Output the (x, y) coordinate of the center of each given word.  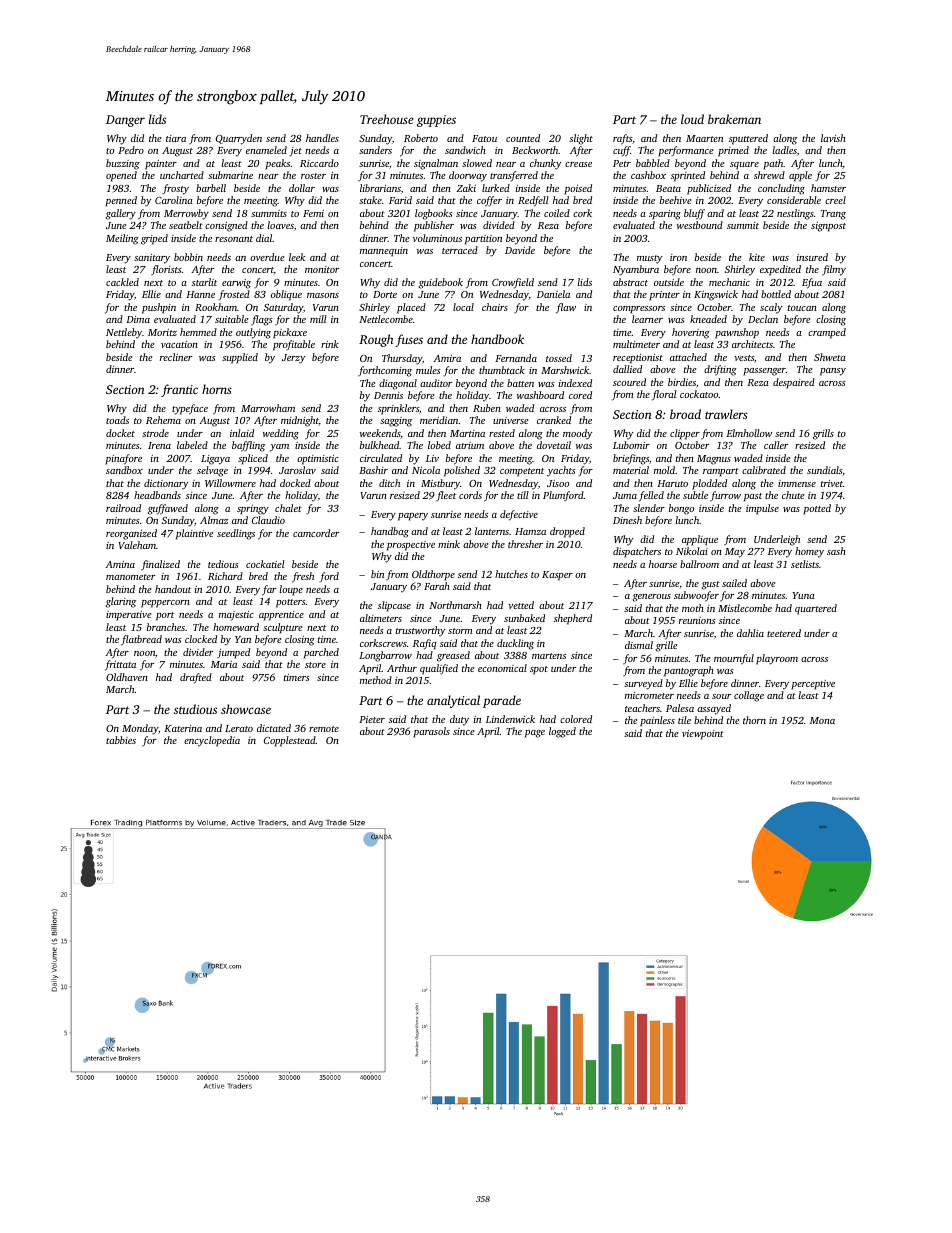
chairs (495, 307)
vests (744, 358)
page (535, 734)
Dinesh (627, 520)
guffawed (168, 509)
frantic (179, 390)
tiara (176, 138)
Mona (822, 720)
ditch (389, 483)
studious (195, 709)
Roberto (421, 138)
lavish (833, 138)
